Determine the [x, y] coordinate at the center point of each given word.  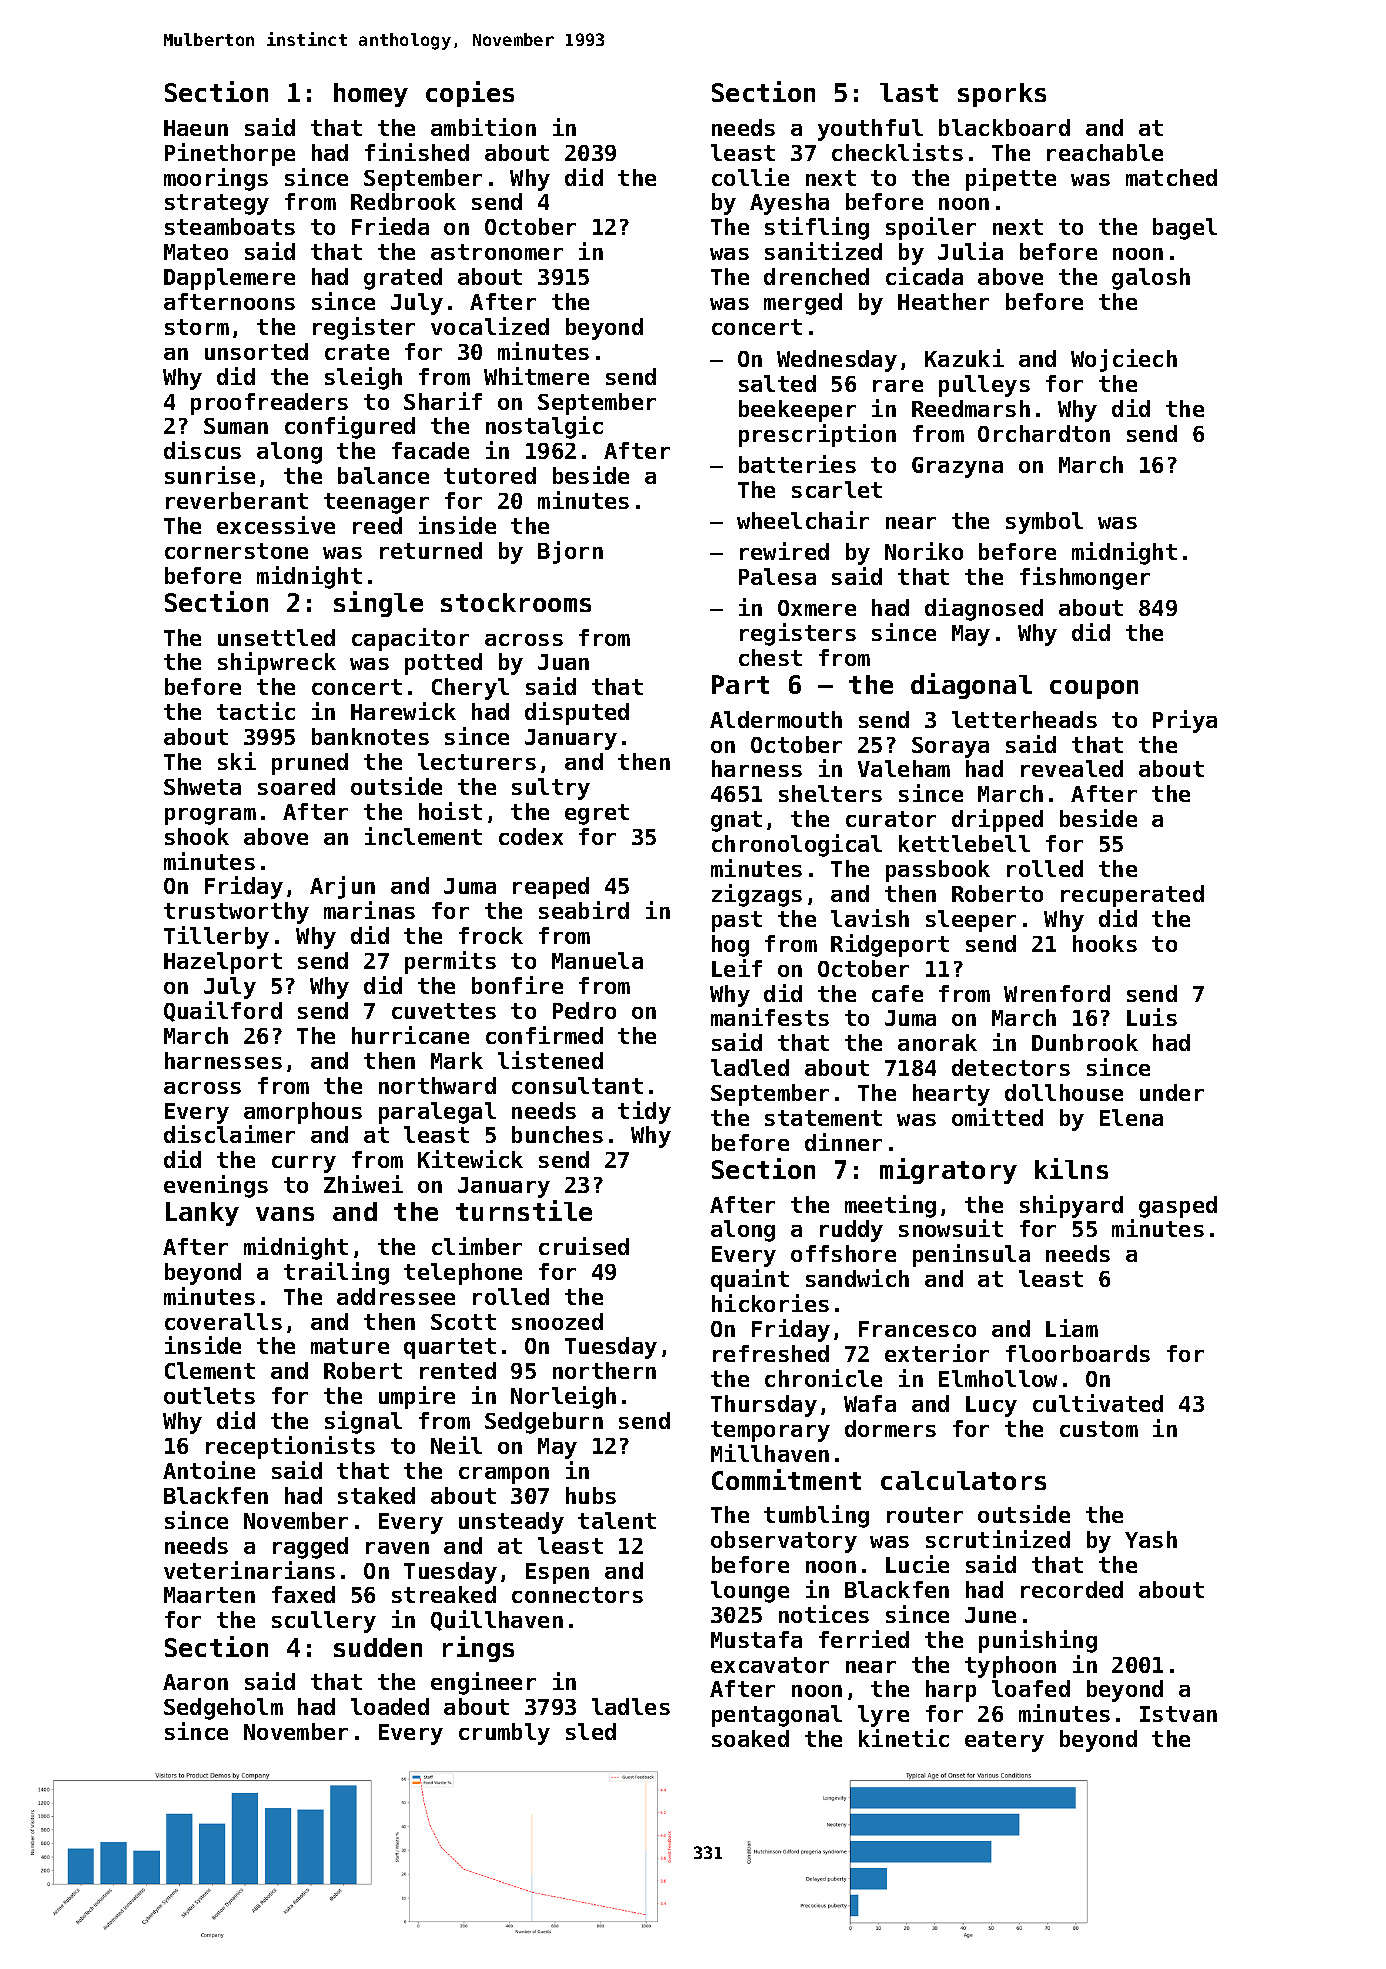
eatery [1004, 1741]
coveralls [223, 1321]
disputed [577, 713]
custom [1099, 1429]
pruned [310, 764]
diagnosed [984, 609]
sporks [1002, 95]
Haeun [196, 128]
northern [604, 1370]
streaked [444, 1594]
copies [470, 94]
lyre [883, 1716]
